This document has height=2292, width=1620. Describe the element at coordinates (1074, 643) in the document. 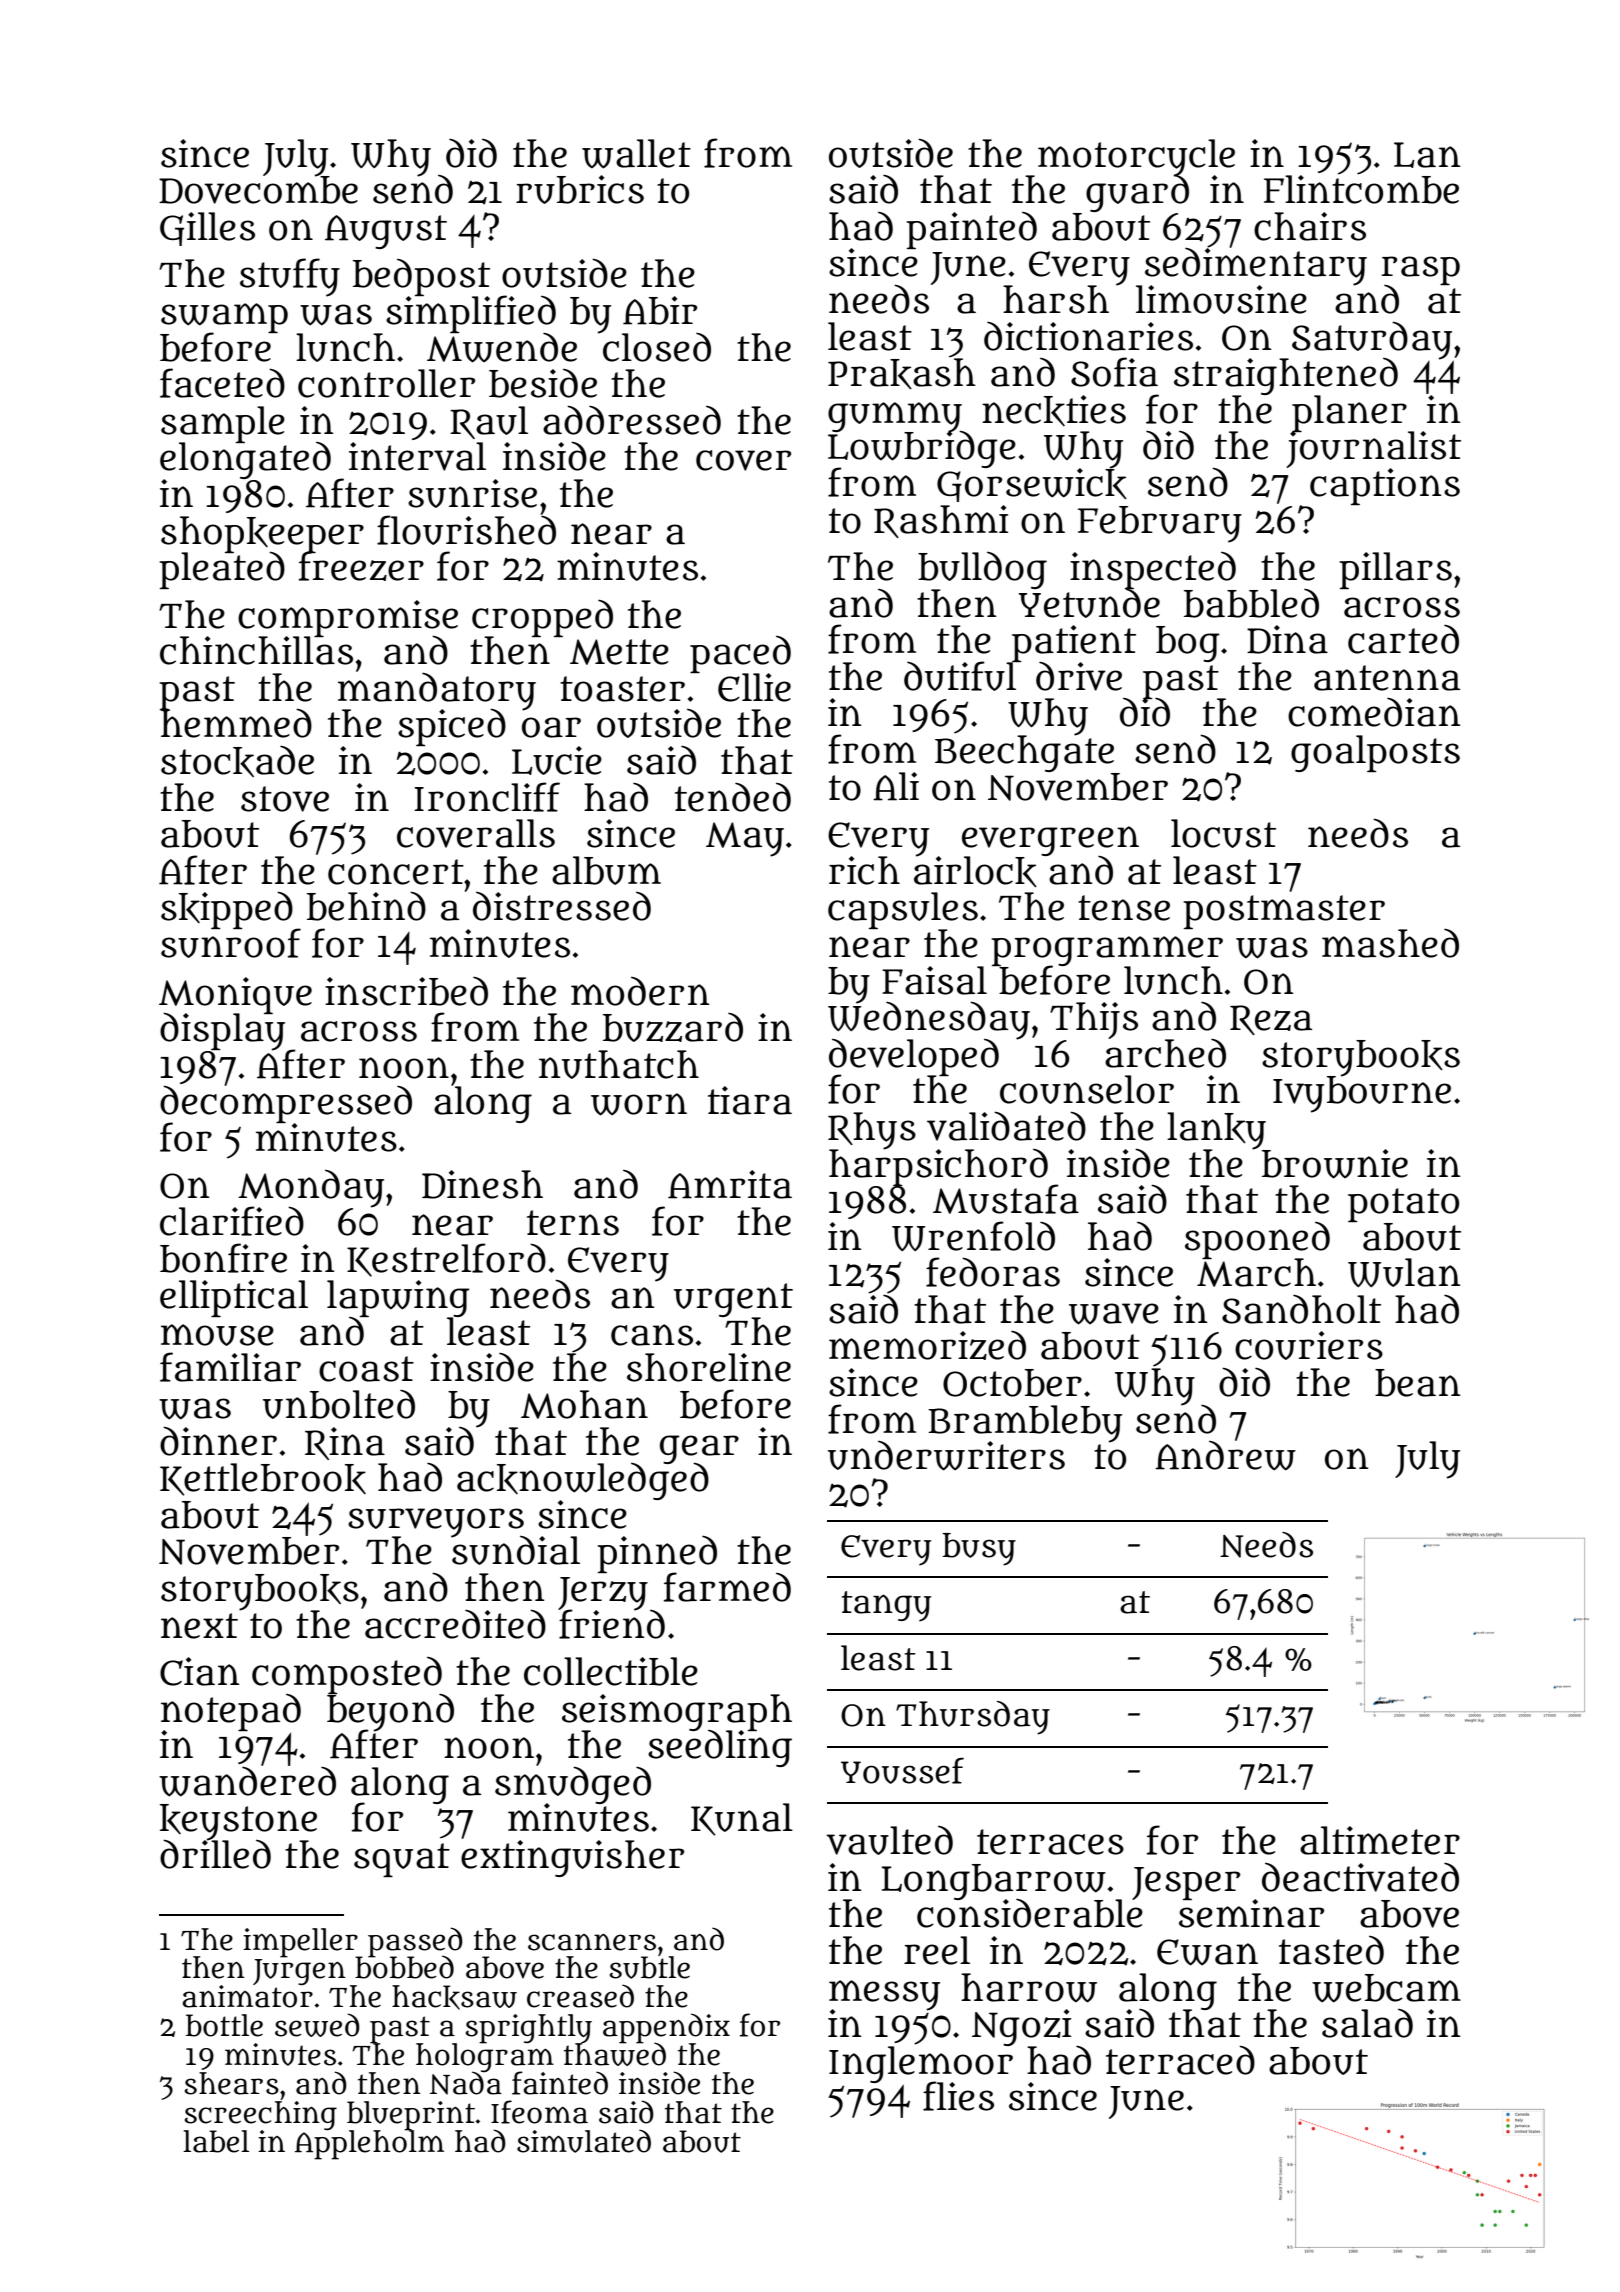

I see `patient` at that location.
